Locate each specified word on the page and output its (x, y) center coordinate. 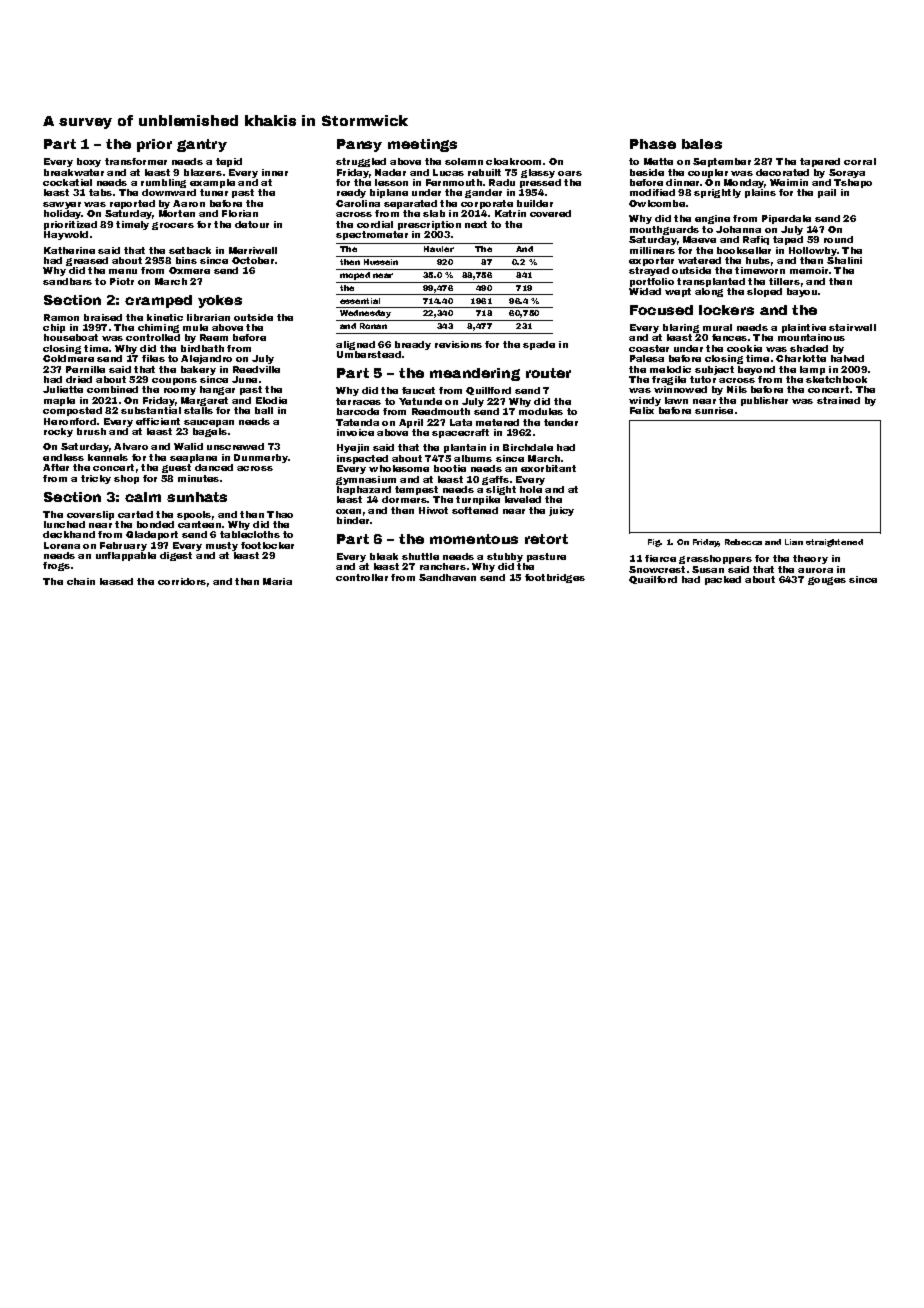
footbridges (555, 578)
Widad (645, 291)
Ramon (61, 317)
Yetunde (420, 401)
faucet (418, 390)
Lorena (62, 545)
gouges (827, 581)
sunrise (714, 410)
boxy (89, 162)
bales (702, 144)
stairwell (852, 327)
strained (838, 400)
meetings (422, 145)
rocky (58, 432)
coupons (174, 381)
